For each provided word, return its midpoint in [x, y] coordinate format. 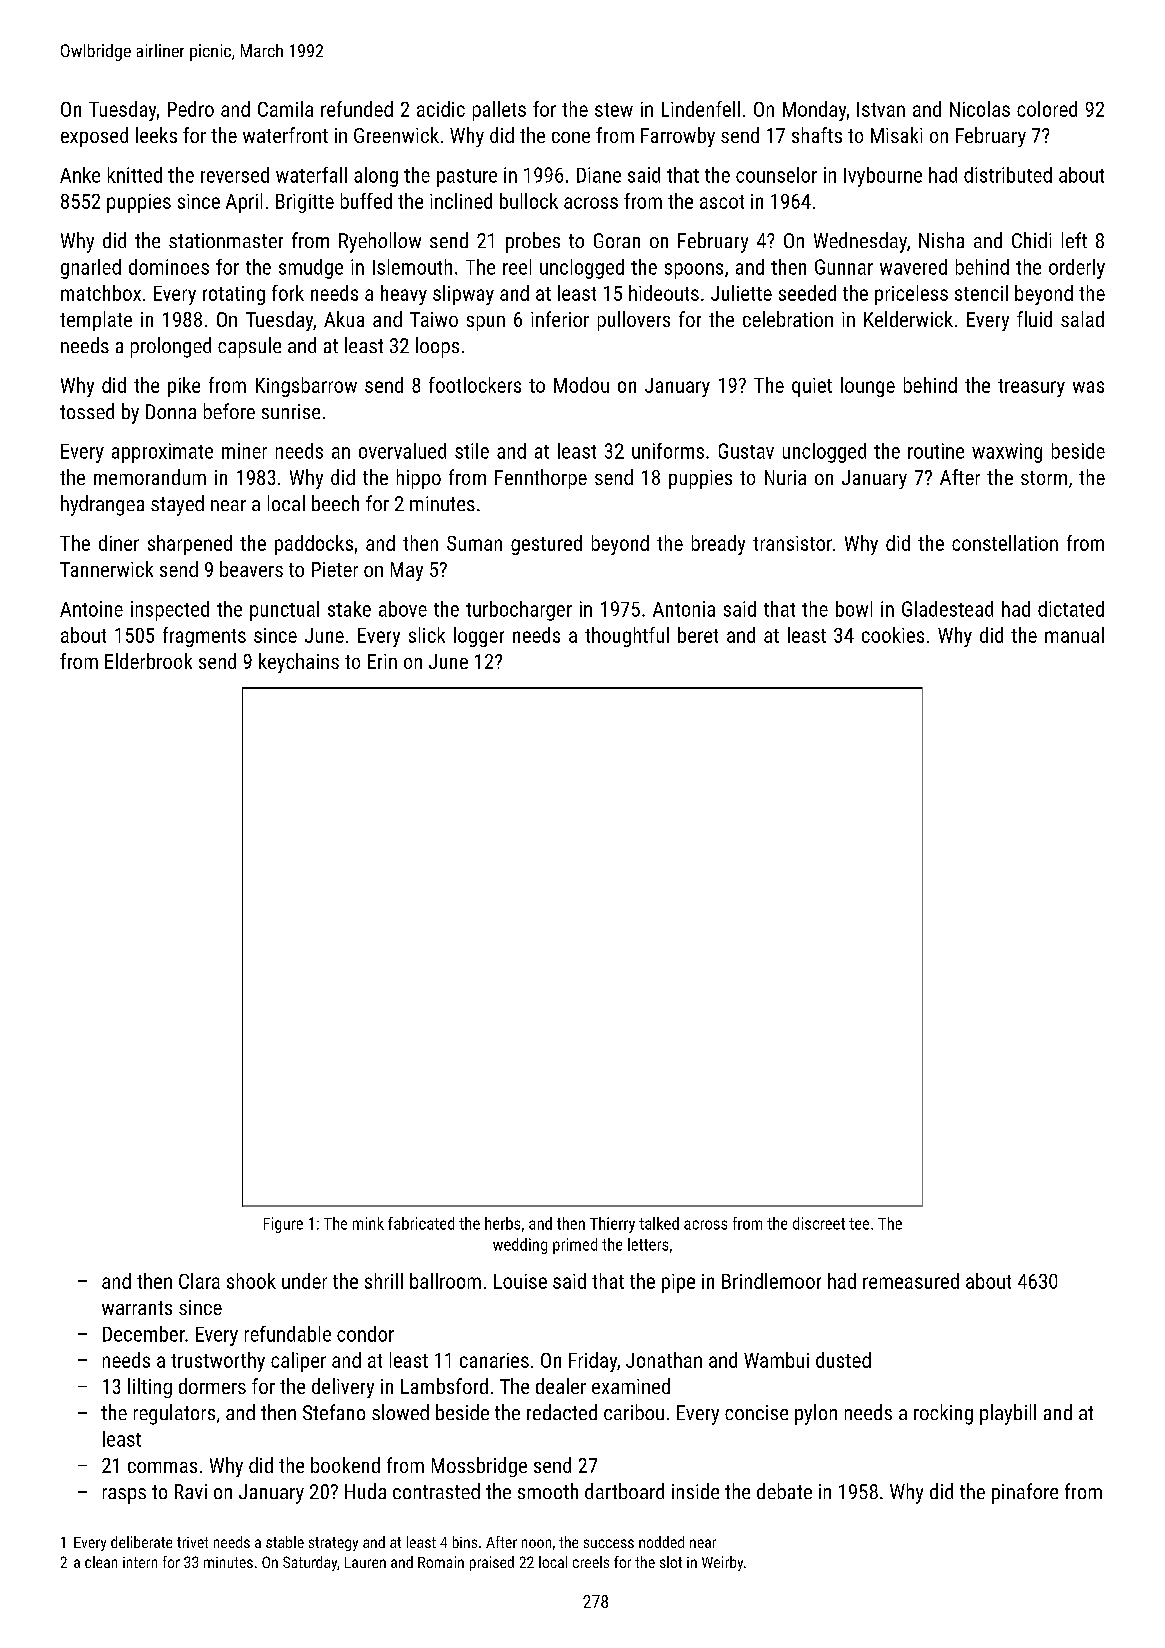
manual [1074, 635]
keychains [299, 663]
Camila [285, 109]
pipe [678, 1283]
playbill [1008, 1414]
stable [285, 1542]
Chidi [1031, 240]
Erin [382, 661]
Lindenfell [701, 109]
